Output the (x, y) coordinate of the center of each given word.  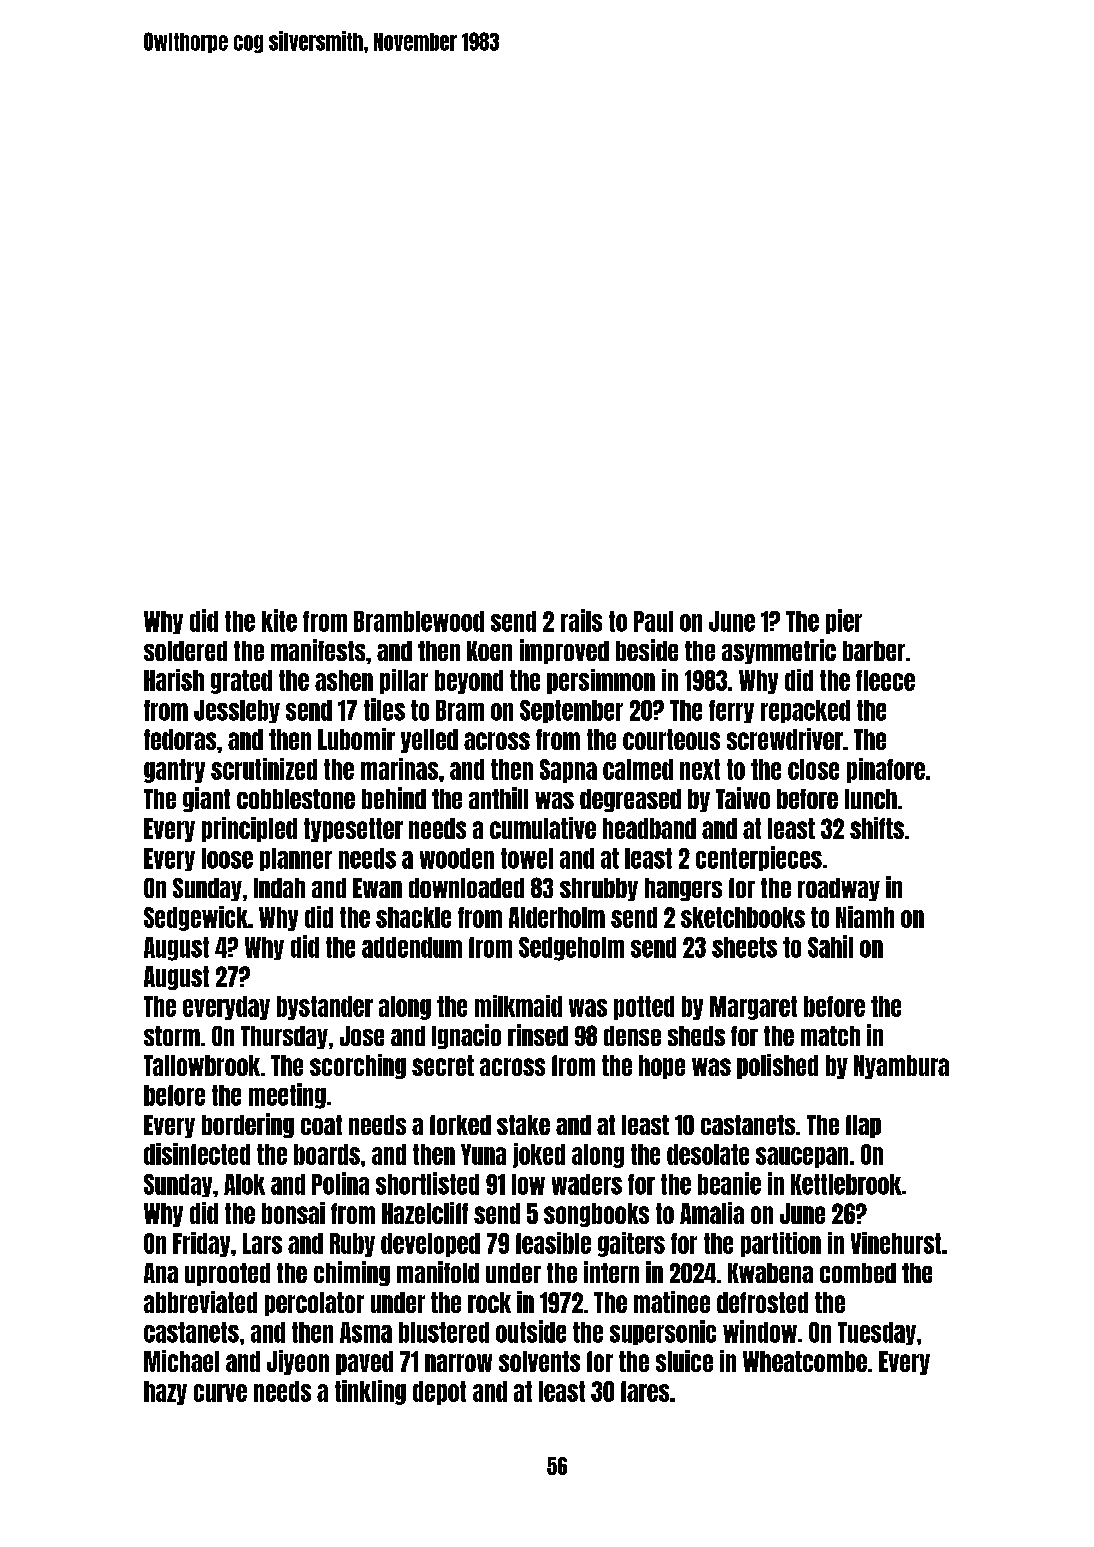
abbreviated (200, 1302)
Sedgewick (196, 918)
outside (531, 1331)
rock (489, 1302)
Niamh (865, 917)
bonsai (293, 1213)
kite (279, 620)
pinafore (886, 770)
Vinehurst (896, 1243)
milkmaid (518, 1006)
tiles (384, 709)
